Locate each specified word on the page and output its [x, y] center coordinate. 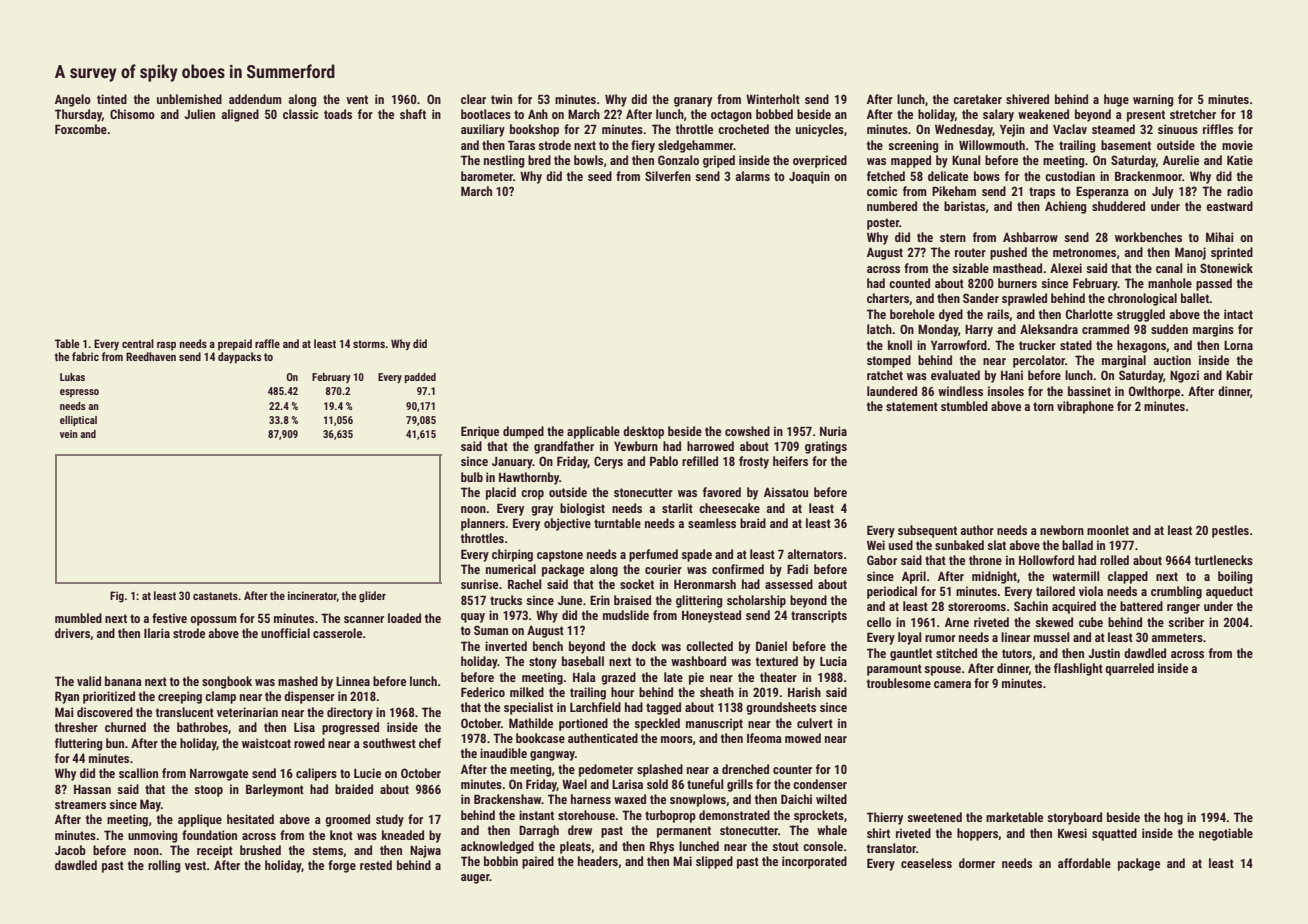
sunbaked [959, 545]
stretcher [1193, 114]
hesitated [250, 819]
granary [693, 102]
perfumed [653, 555]
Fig [117, 597]
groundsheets [781, 708]
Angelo [73, 100]
